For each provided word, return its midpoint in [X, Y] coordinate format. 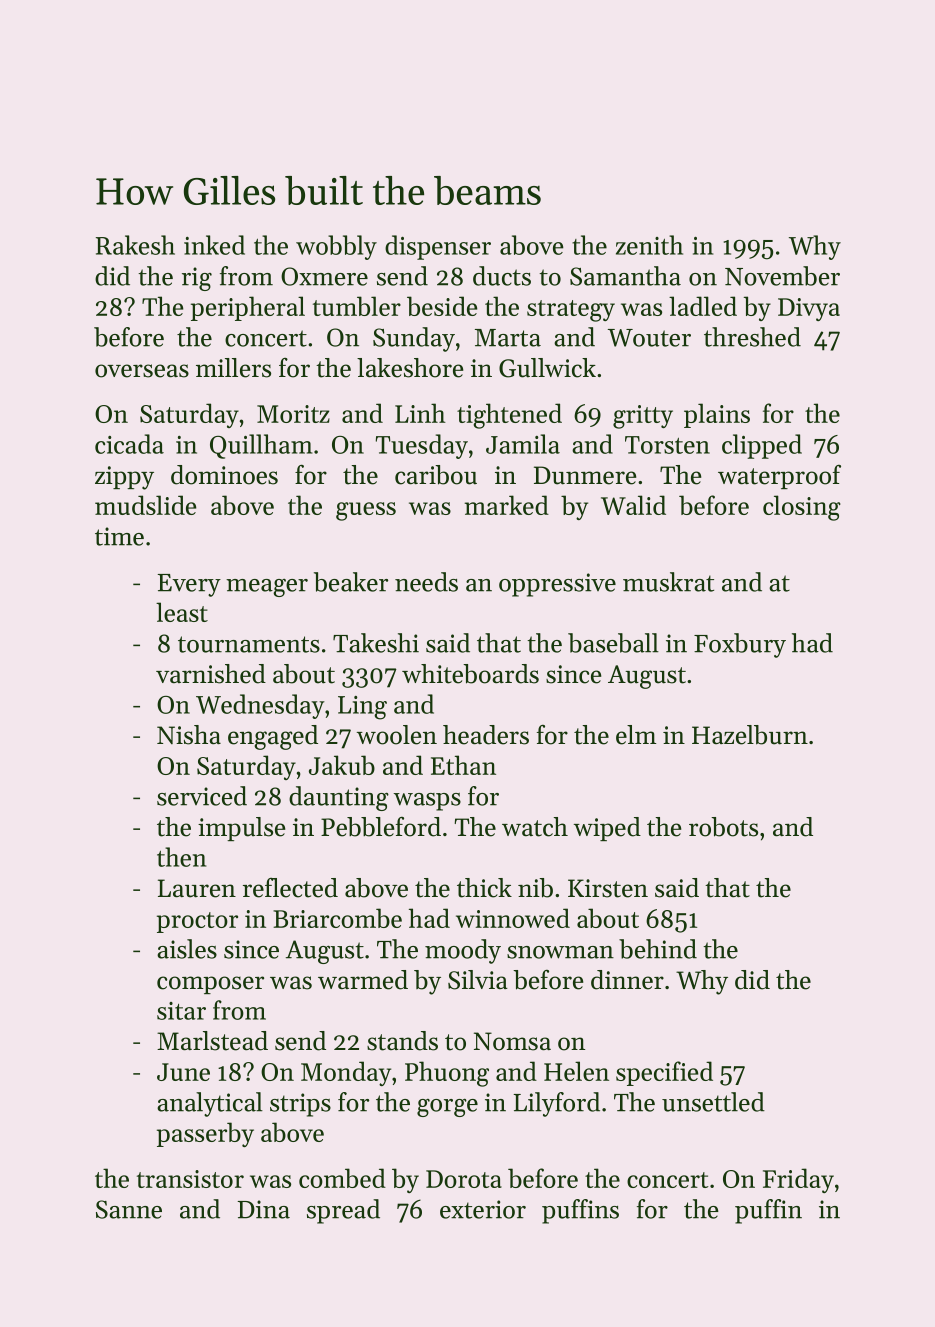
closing [802, 508]
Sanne [129, 1209]
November [782, 276]
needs [426, 582]
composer [210, 985]
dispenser [438, 247]
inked [214, 245]
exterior [483, 1209]
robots [723, 827]
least [182, 612]
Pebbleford [381, 827]
